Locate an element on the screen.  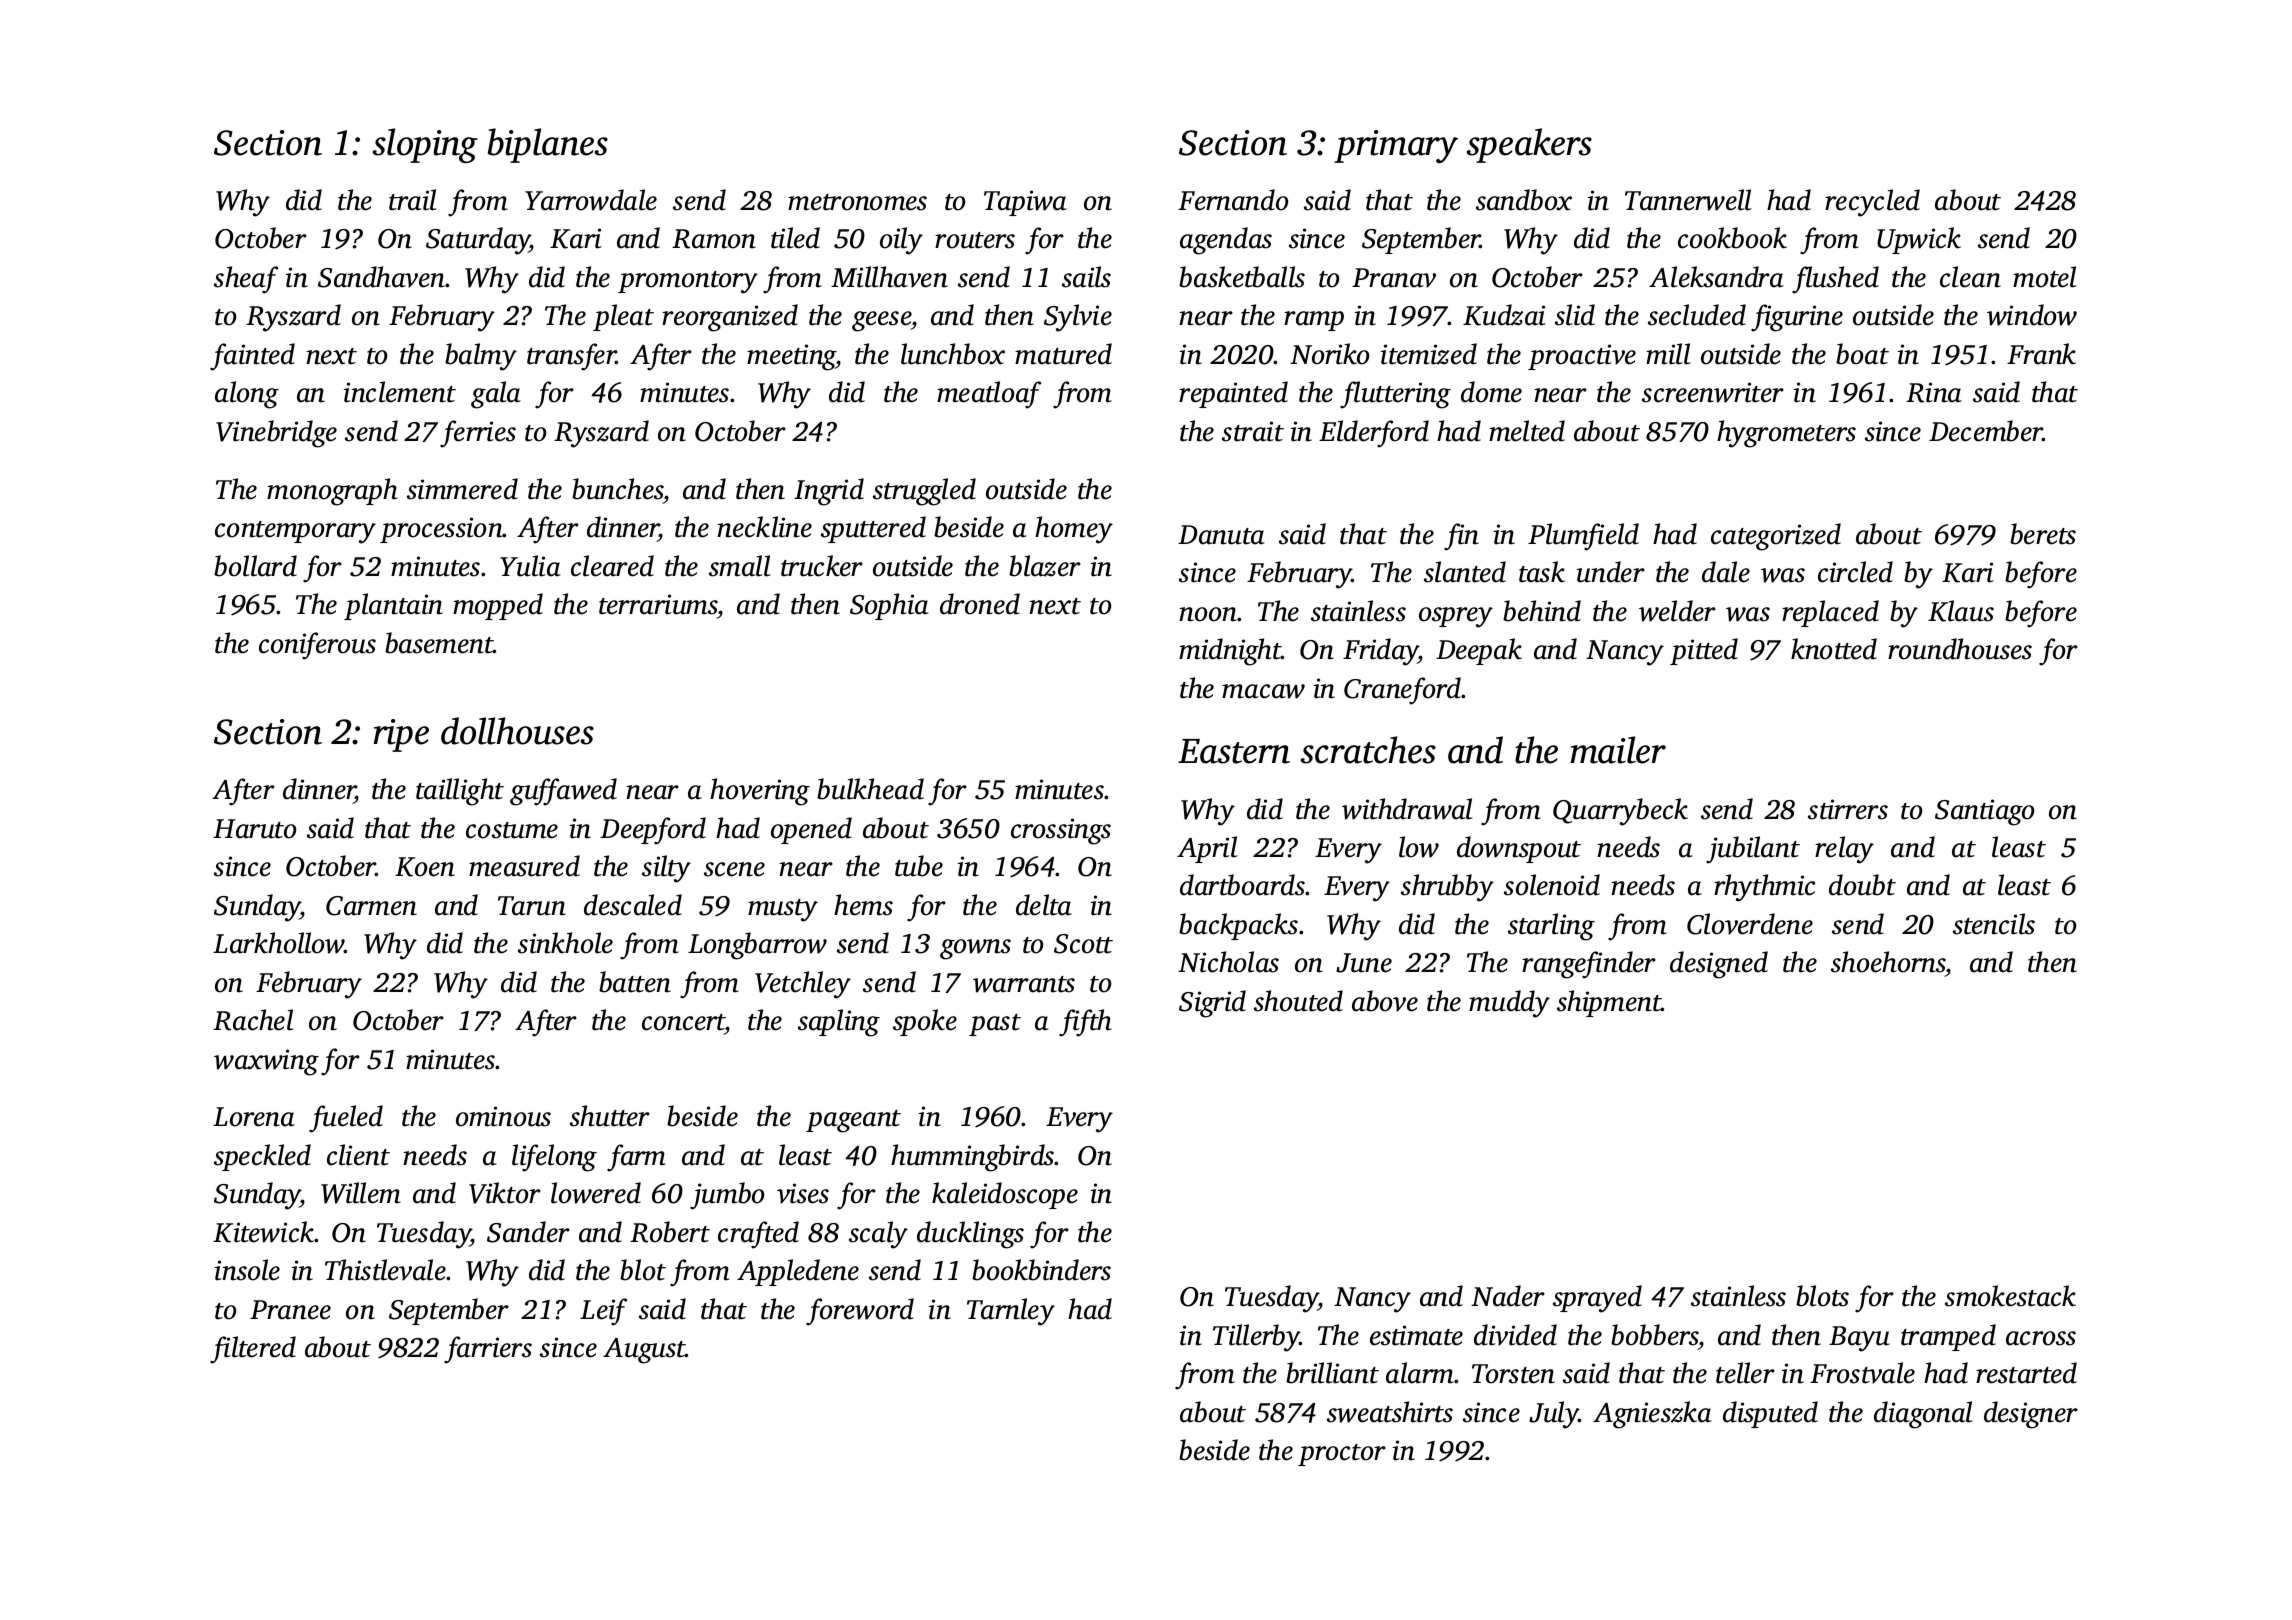
sloping is located at coordinates (425, 145).
